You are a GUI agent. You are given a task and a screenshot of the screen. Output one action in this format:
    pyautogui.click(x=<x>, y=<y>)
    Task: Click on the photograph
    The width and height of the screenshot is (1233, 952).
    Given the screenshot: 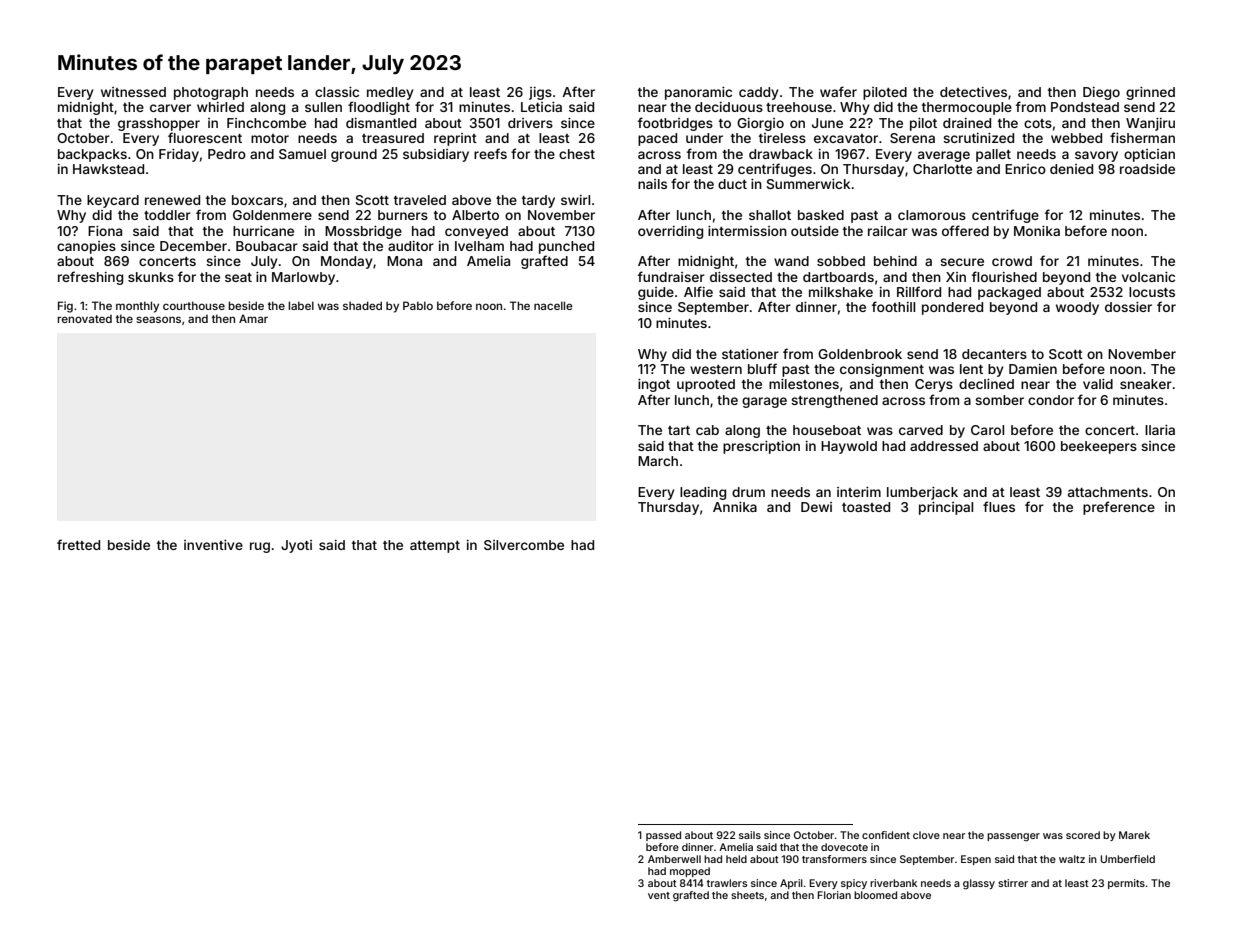 What is the action you would take?
    pyautogui.click(x=211, y=93)
